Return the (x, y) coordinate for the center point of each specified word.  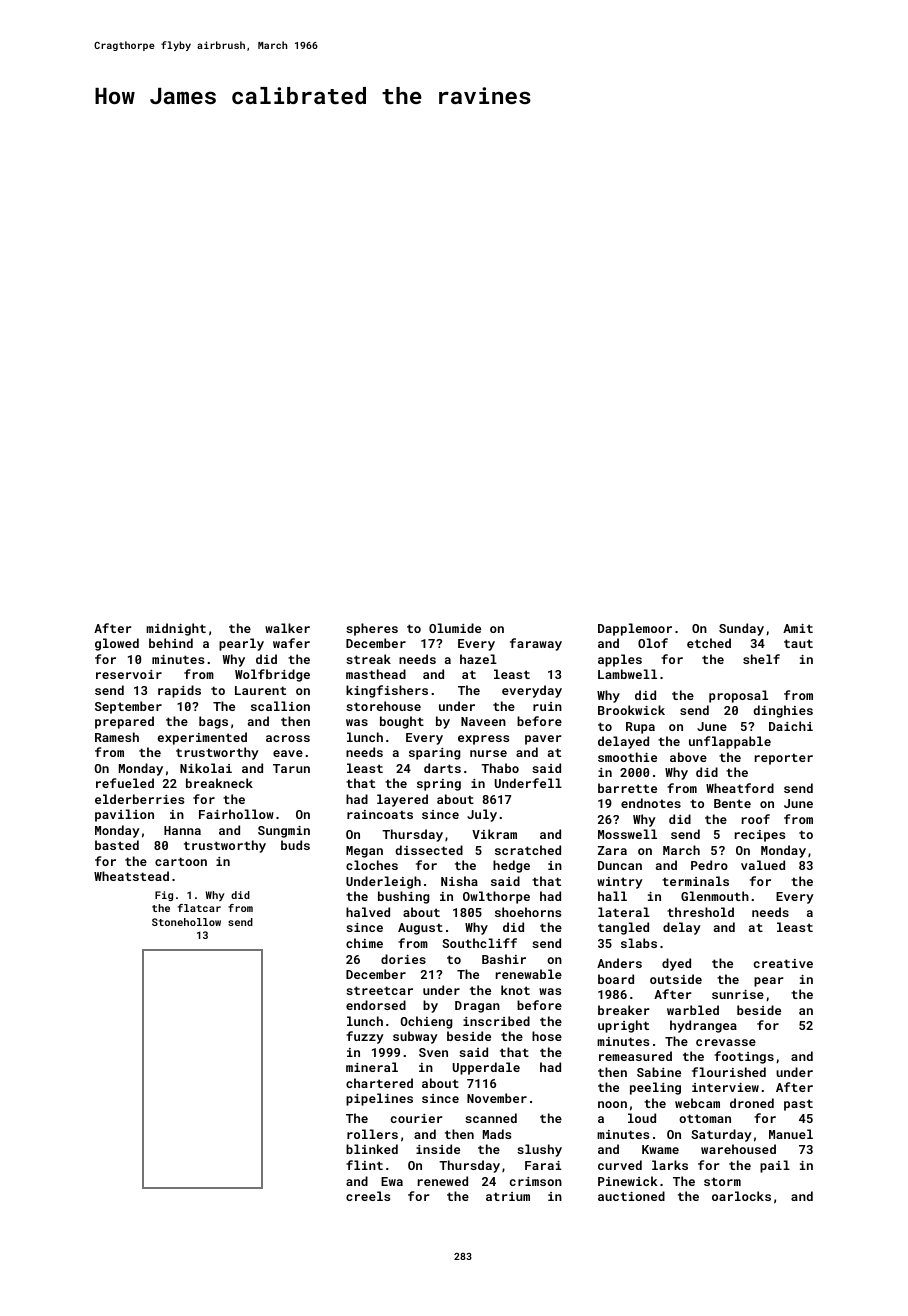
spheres (372, 629)
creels (368, 1196)
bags (213, 722)
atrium (508, 1196)
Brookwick (631, 710)
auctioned (631, 1196)
